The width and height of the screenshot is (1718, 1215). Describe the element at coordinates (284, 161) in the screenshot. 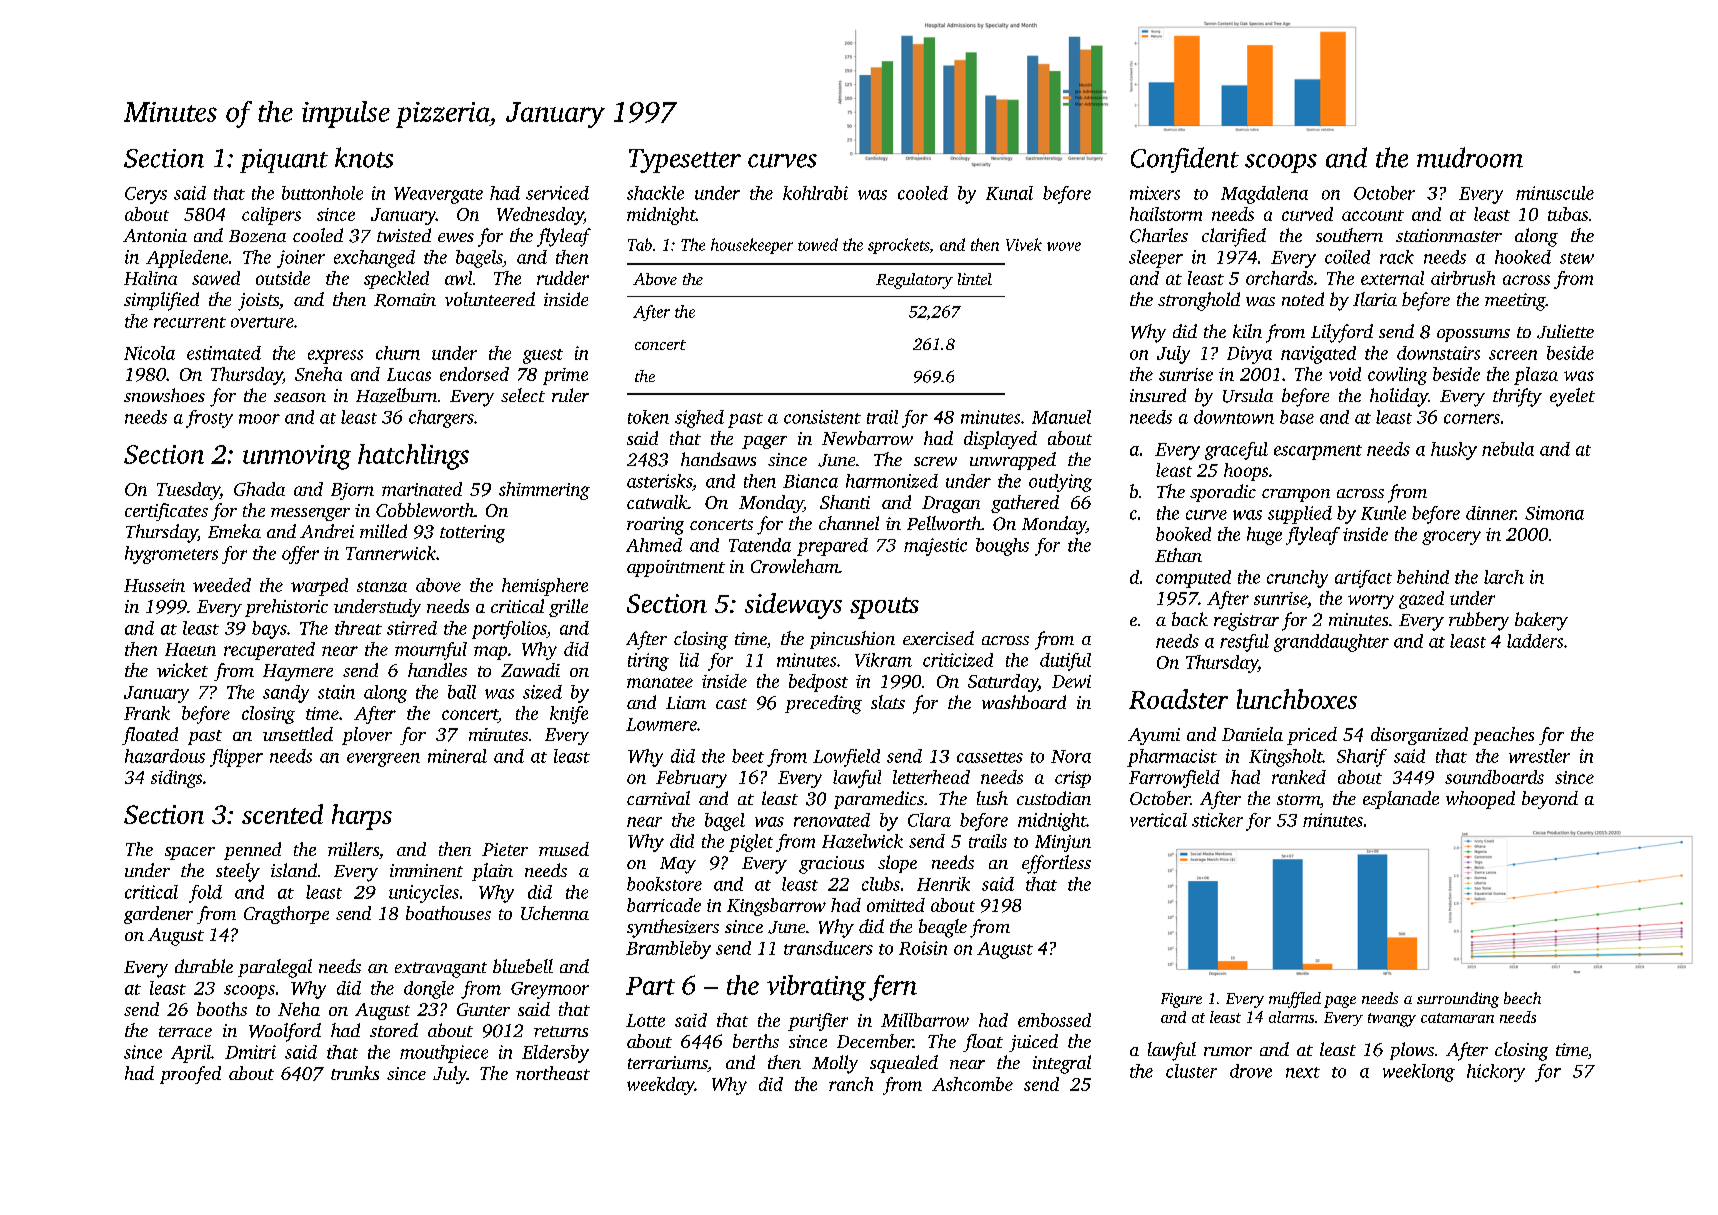

I see `piquant` at that location.
